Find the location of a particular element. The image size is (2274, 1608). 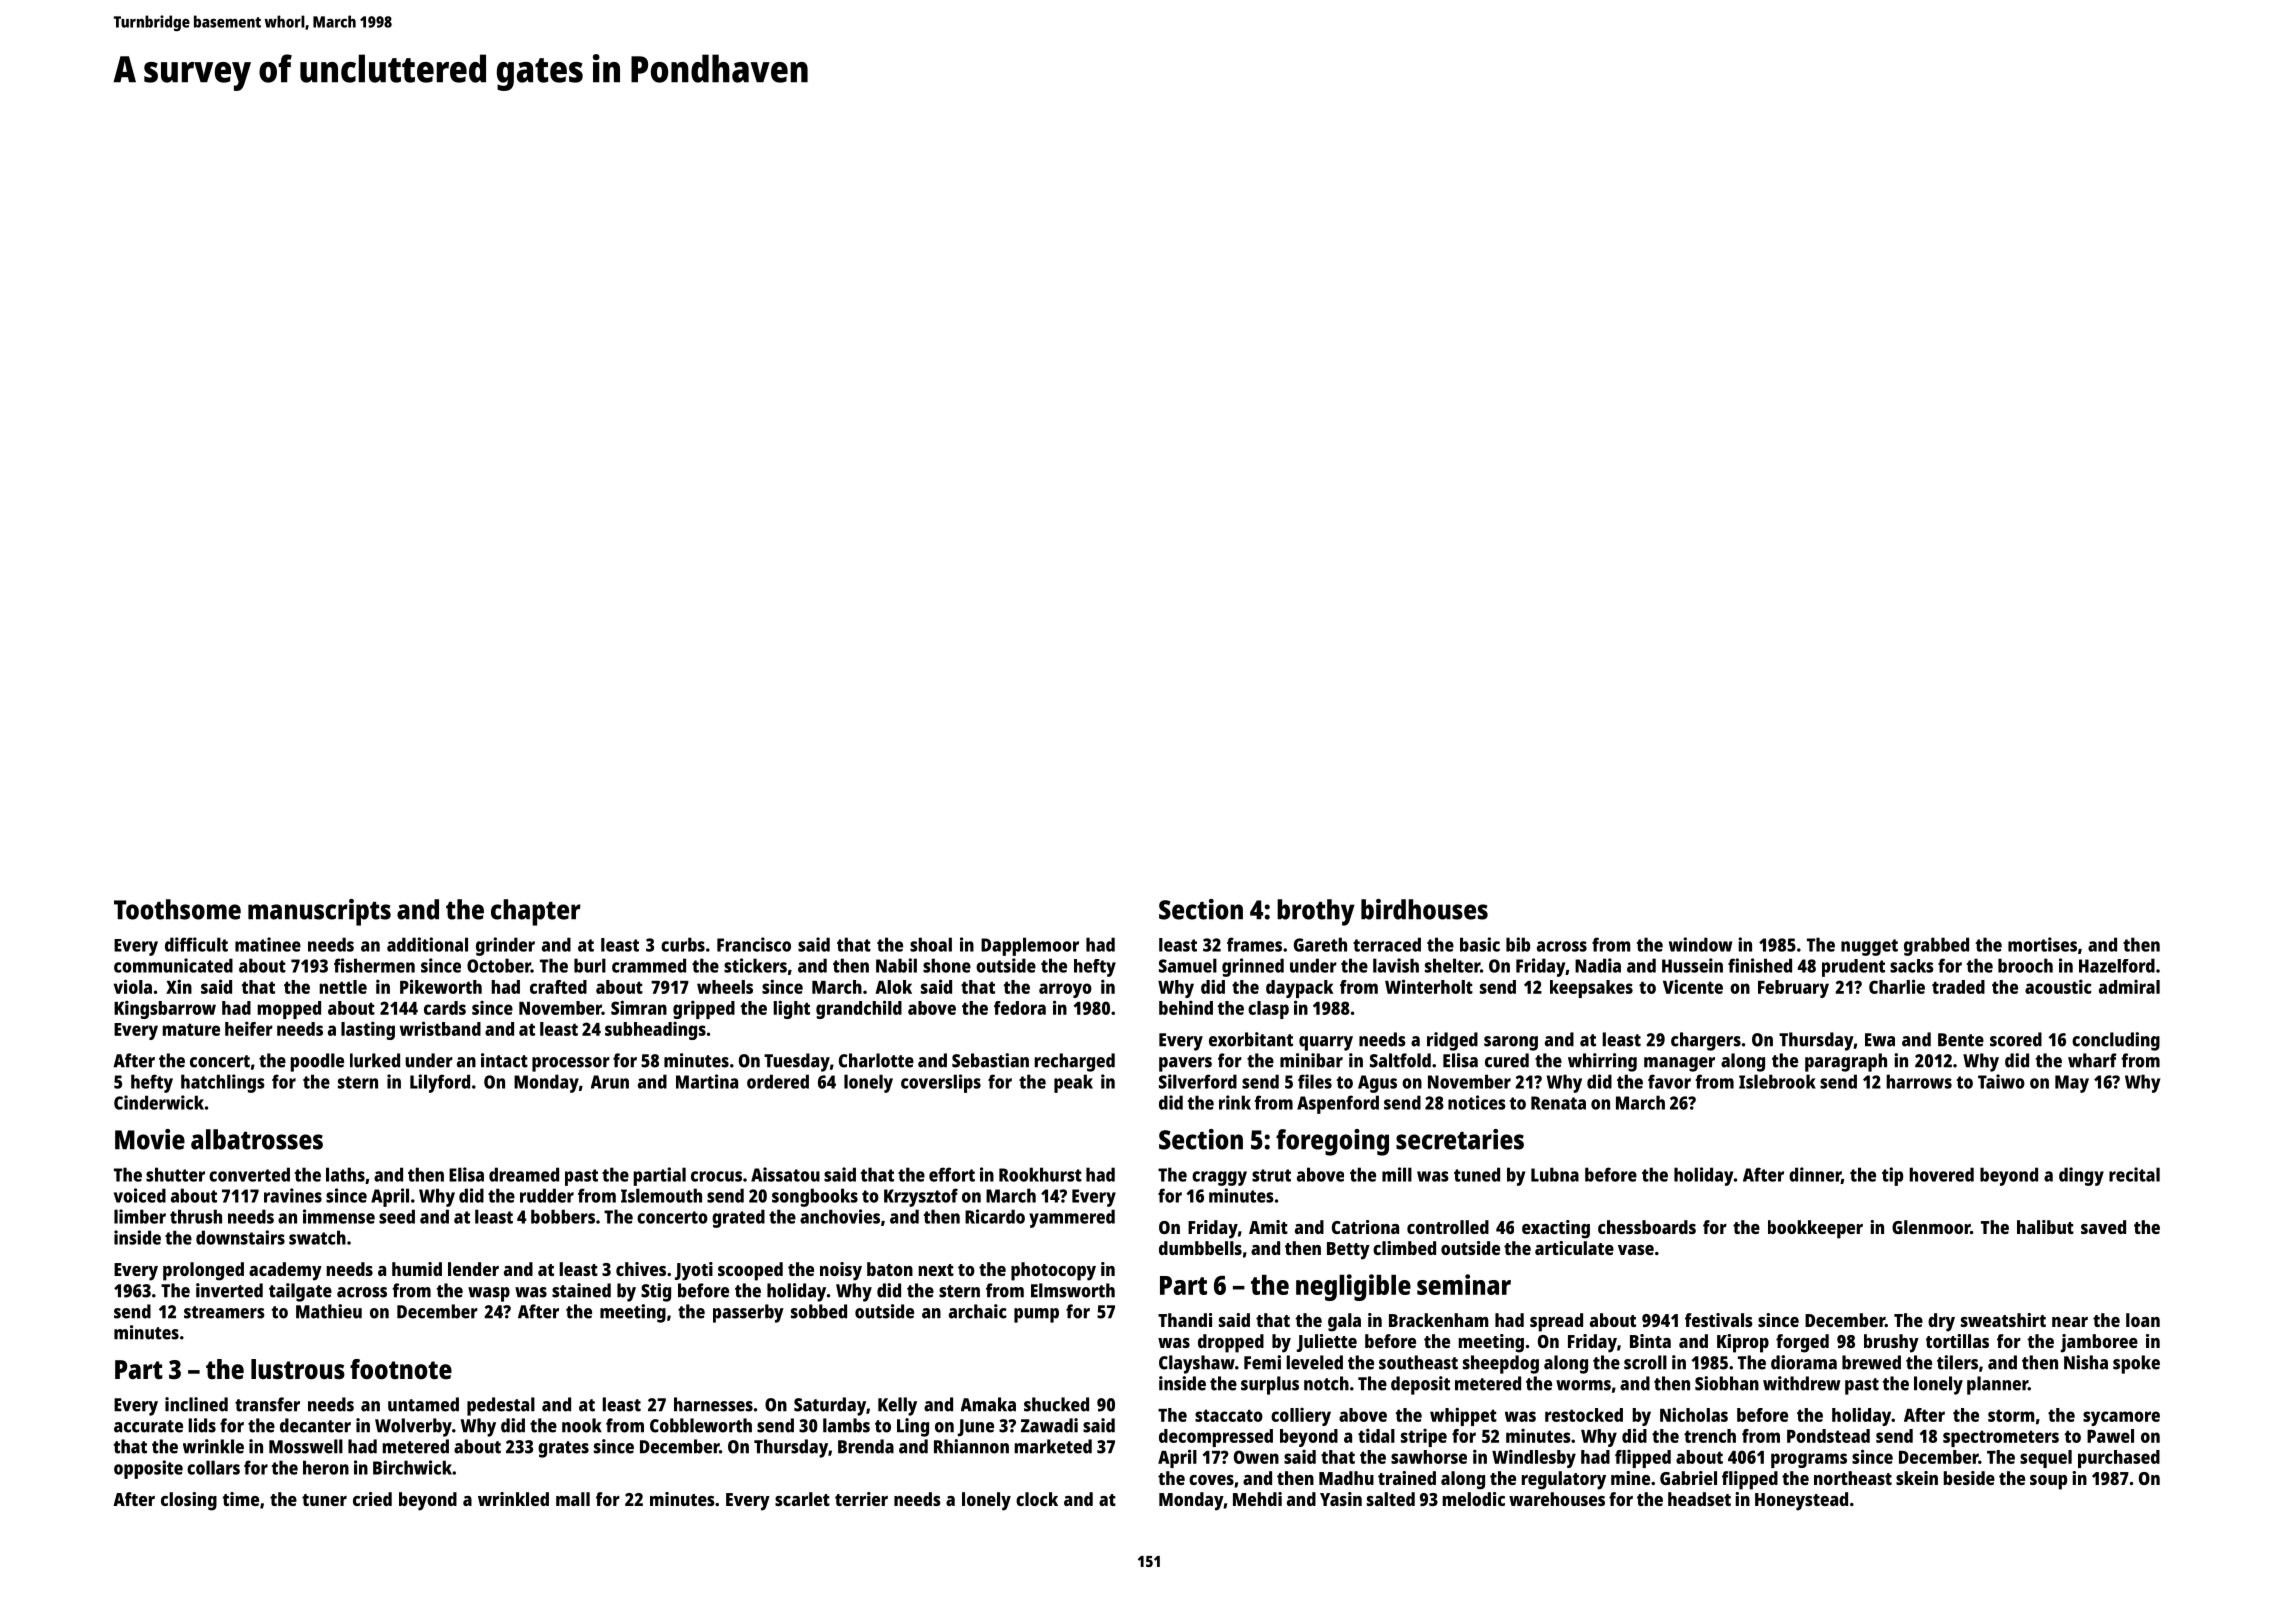

mall is located at coordinates (573, 1499).
